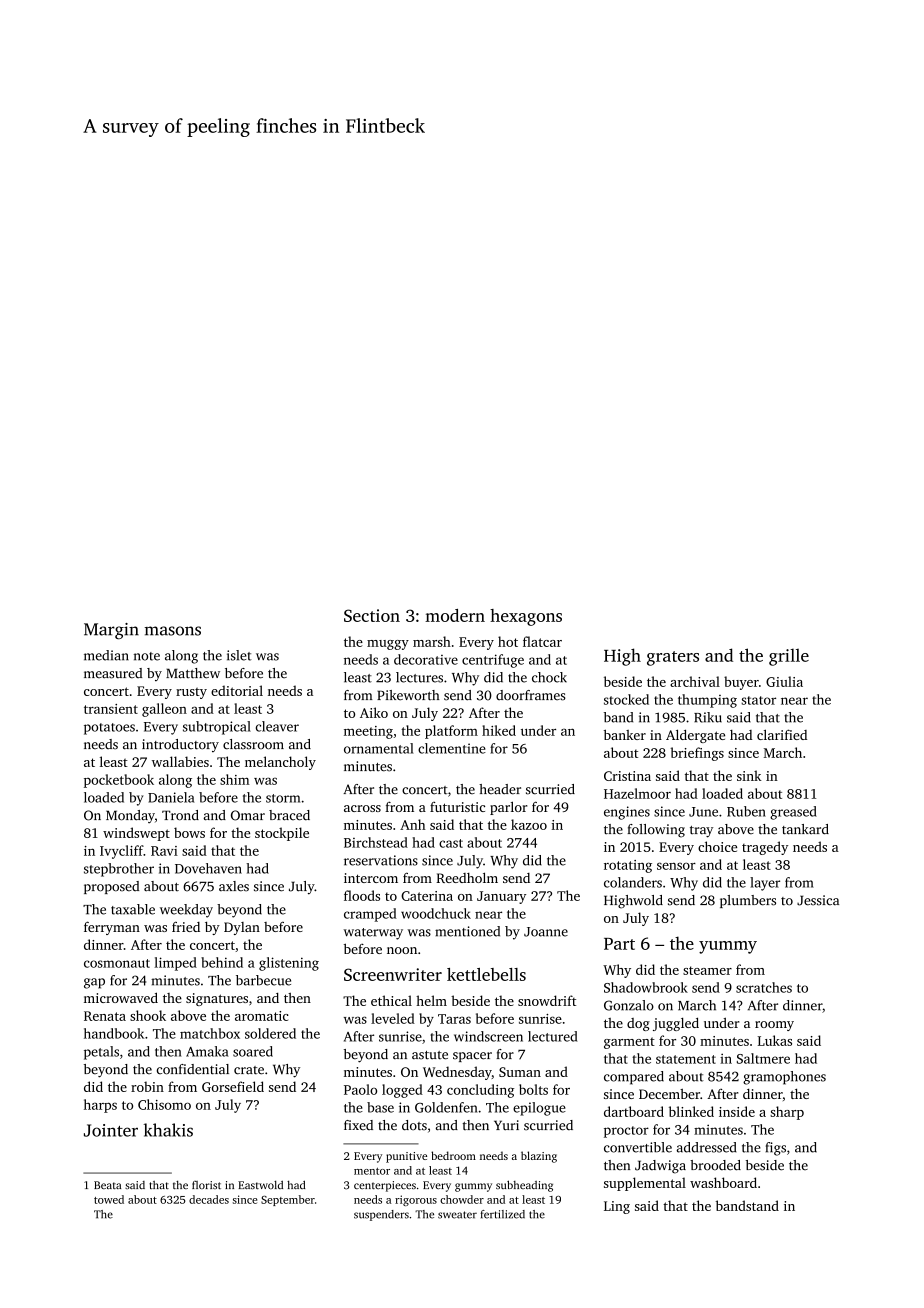 The height and width of the screenshot is (1308, 924). I want to click on yummy, so click(728, 947).
